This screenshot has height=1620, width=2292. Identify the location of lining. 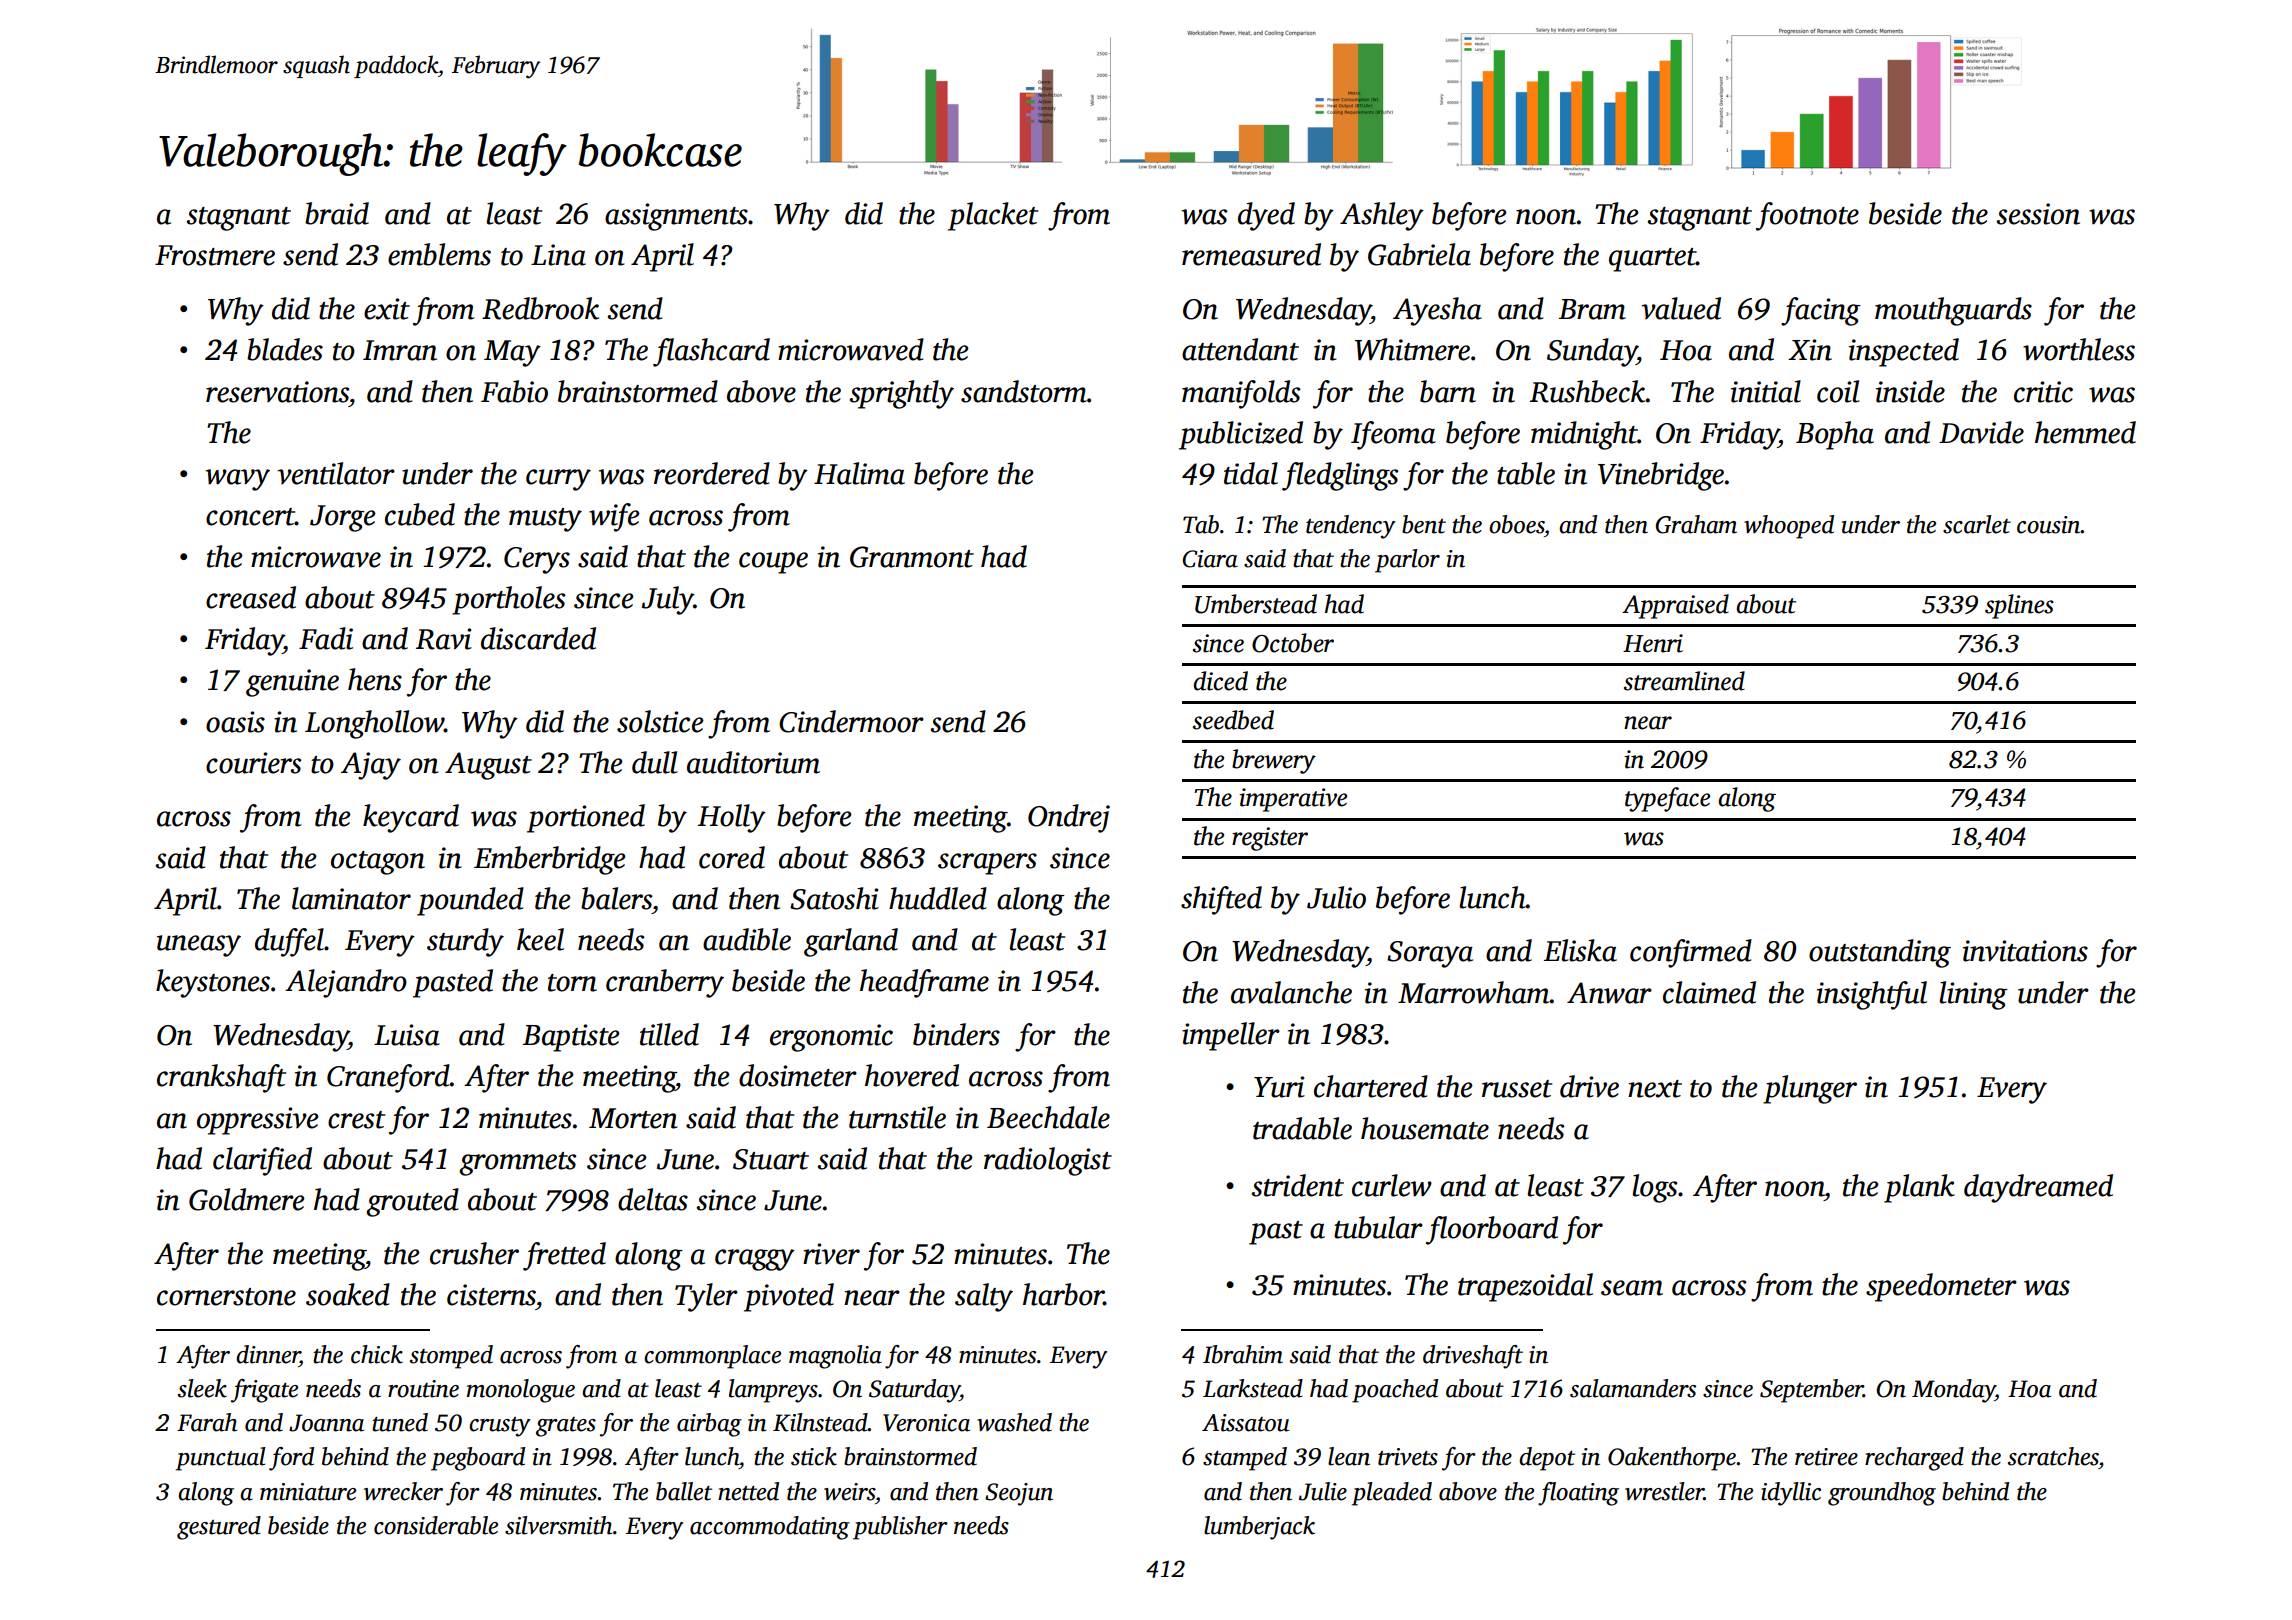
(1973, 995).
